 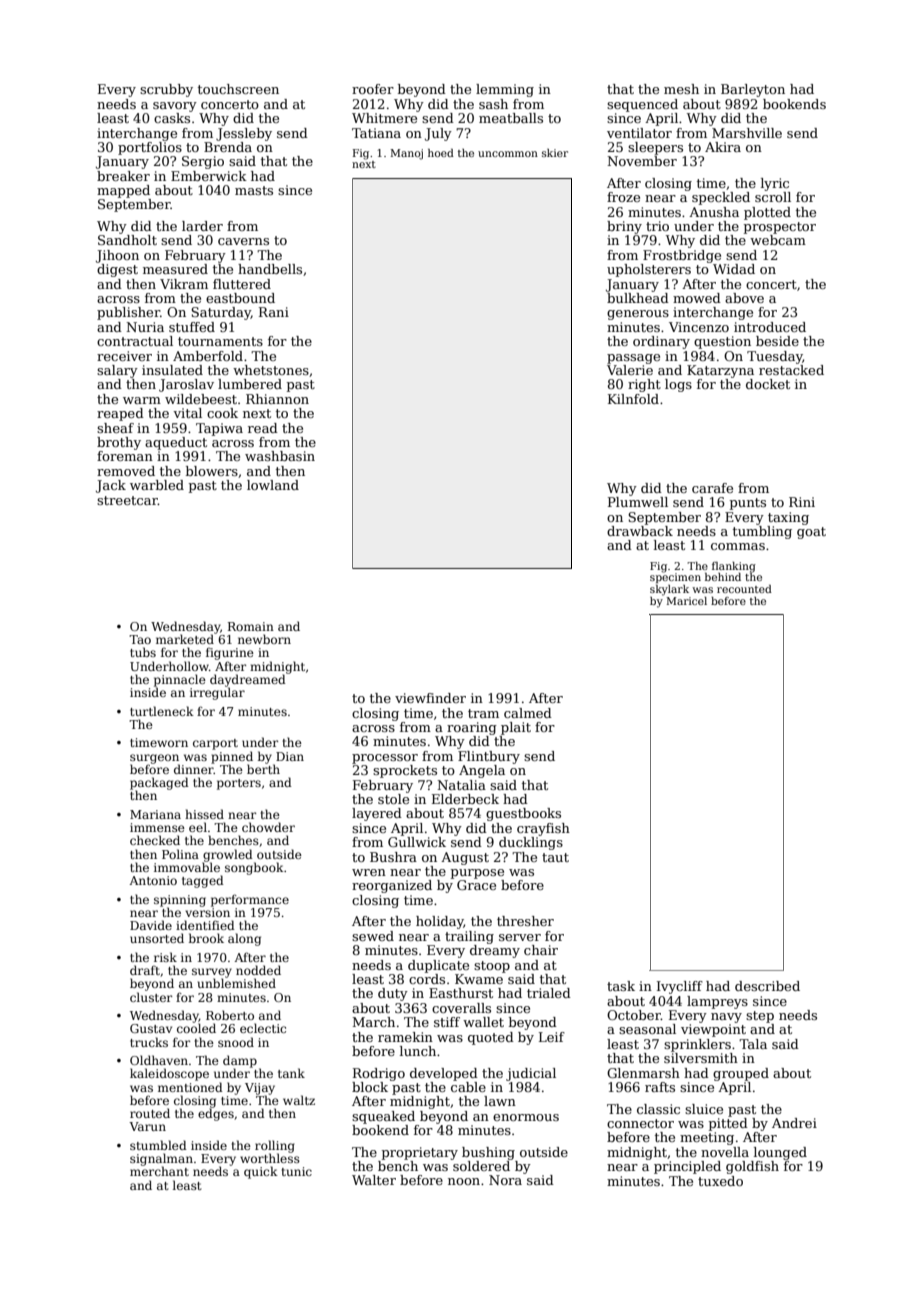 What do you see at coordinates (687, 1167) in the page?
I see `principled` at bounding box center [687, 1167].
